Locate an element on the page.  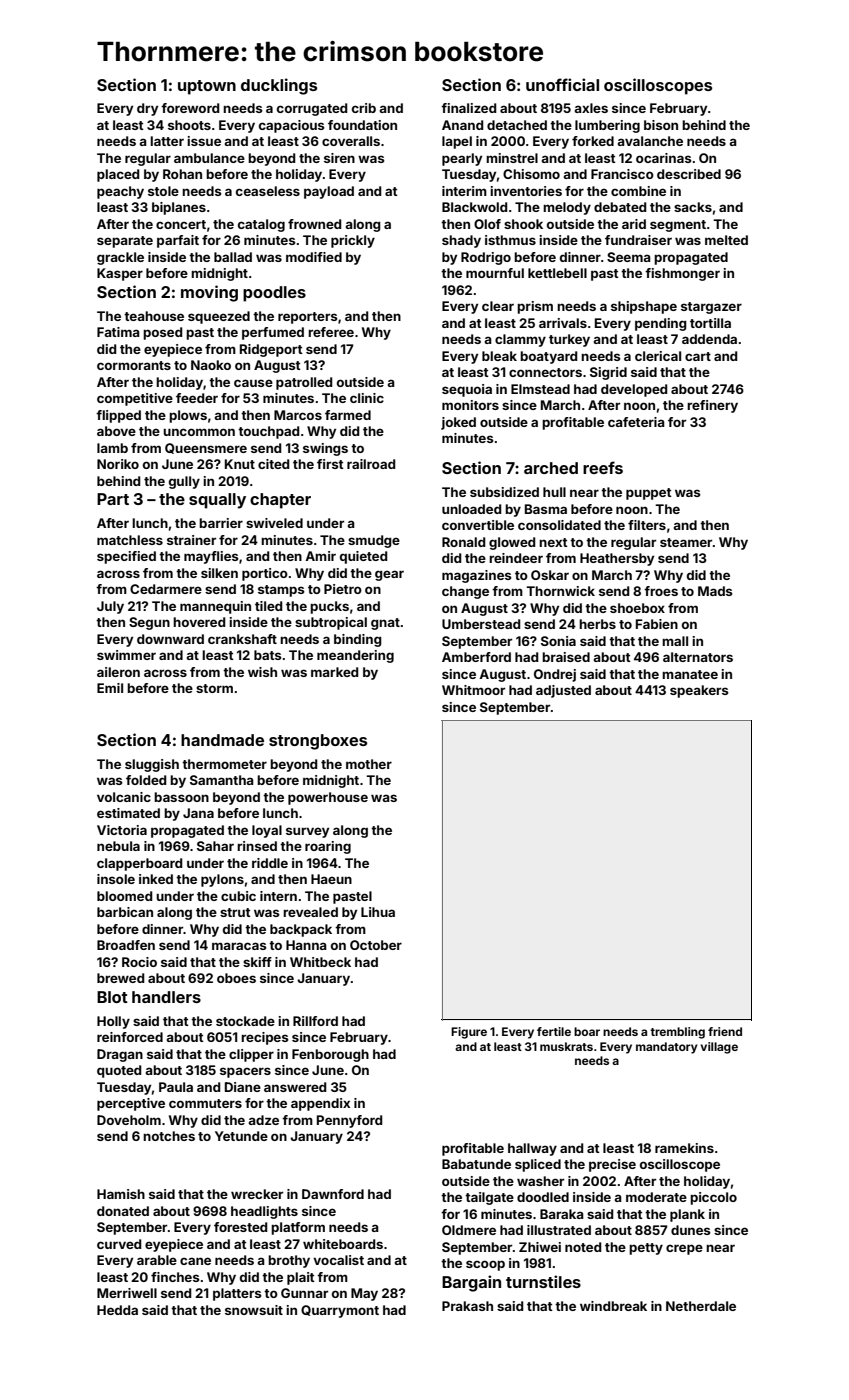
Amberford is located at coordinates (476, 657).
